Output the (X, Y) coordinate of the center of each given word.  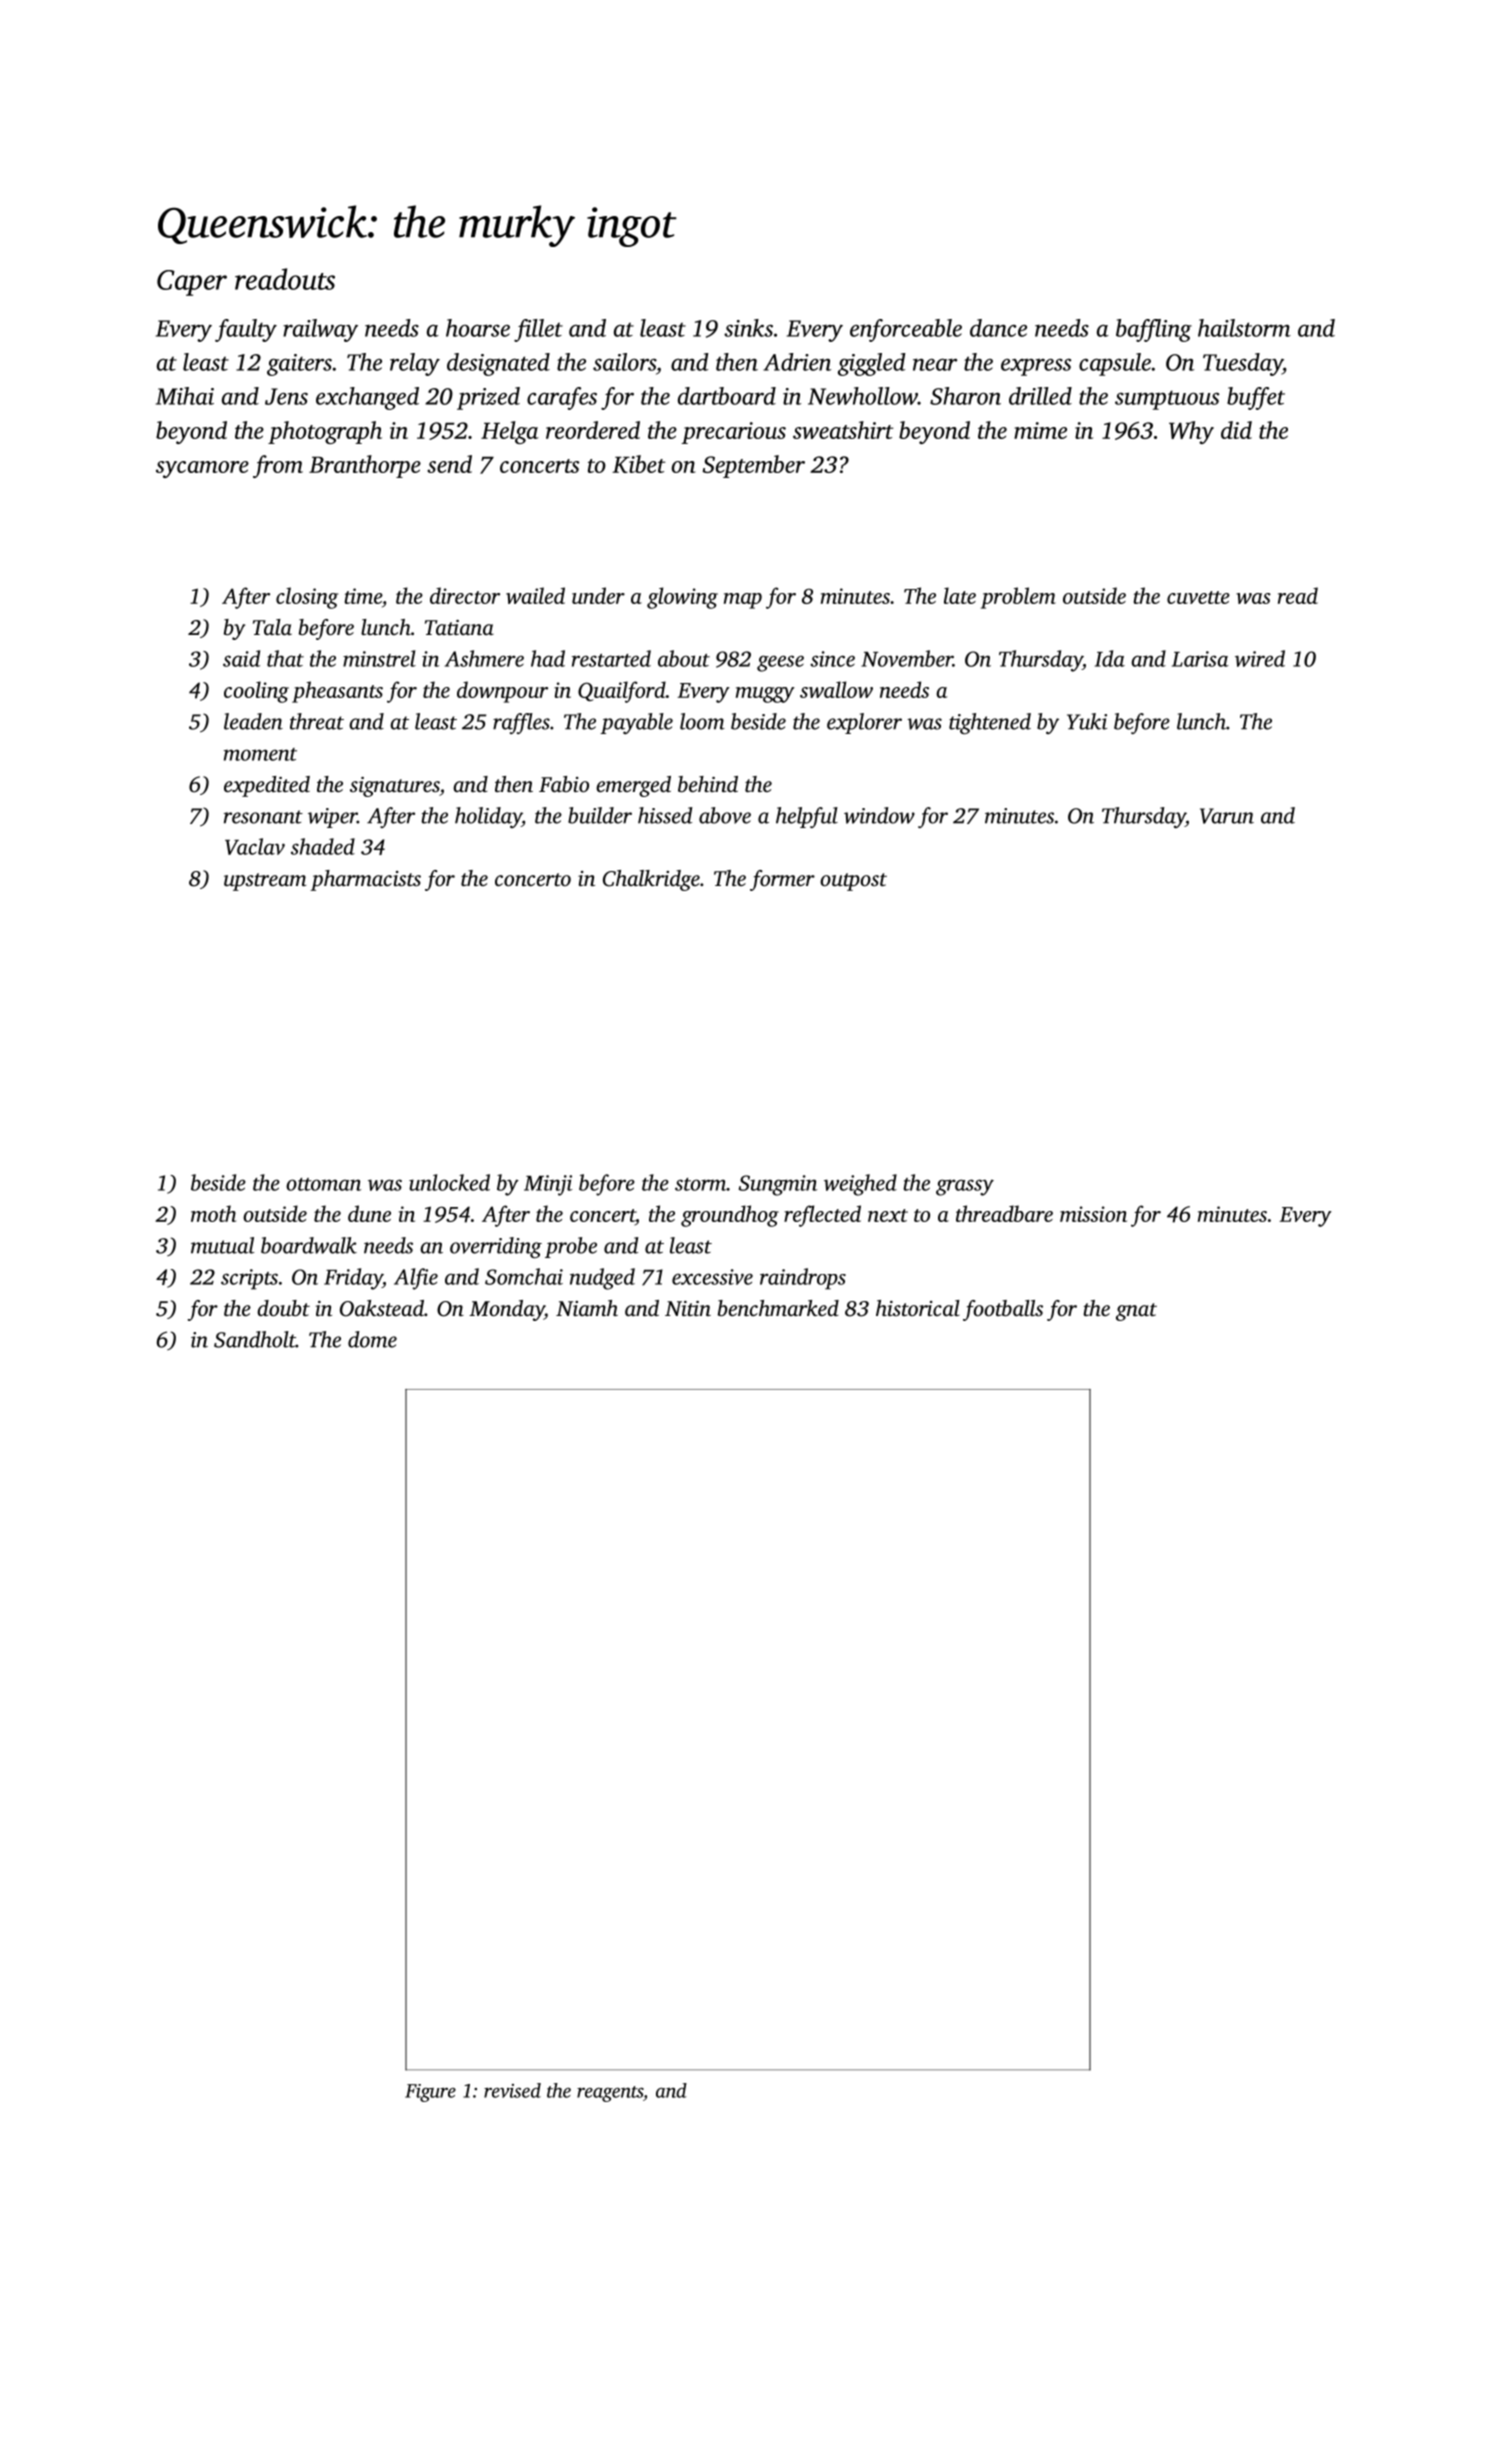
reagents (610, 2094)
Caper (192, 283)
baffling (1154, 330)
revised (512, 2090)
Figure (430, 2093)
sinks (748, 328)
